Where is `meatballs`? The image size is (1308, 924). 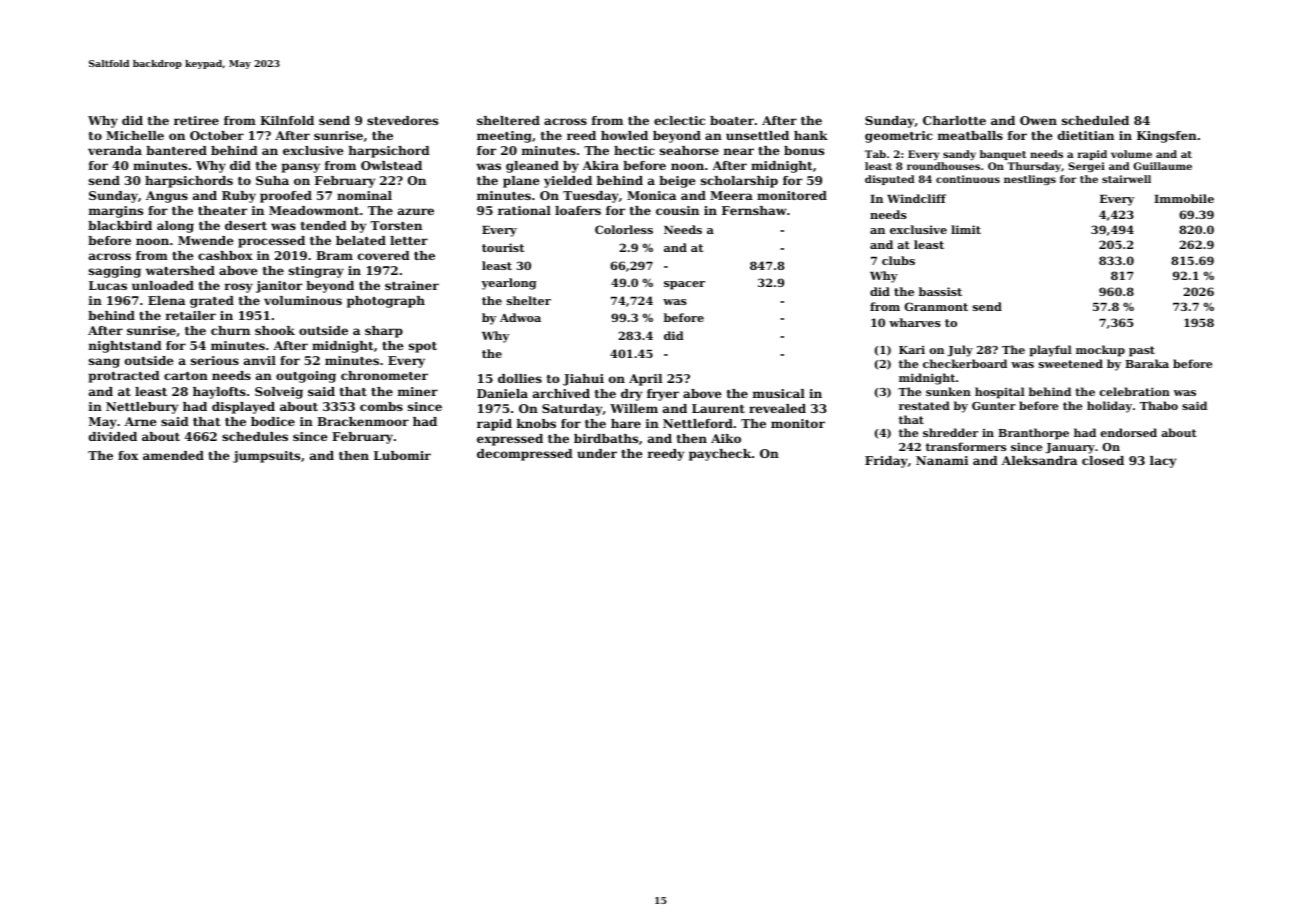 meatballs is located at coordinates (970, 135).
